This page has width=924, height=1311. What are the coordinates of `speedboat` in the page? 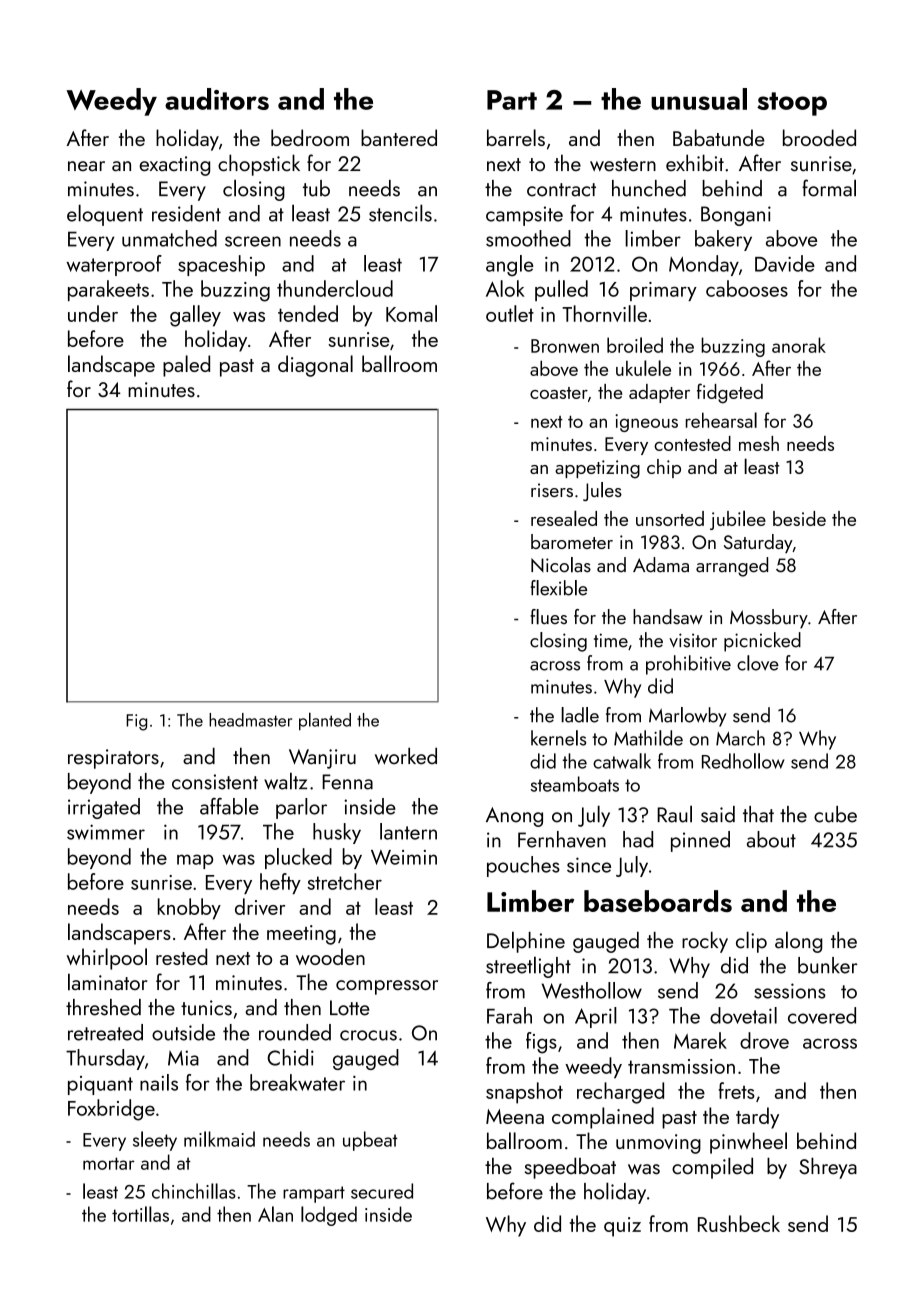 It's located at (570, 1168).
